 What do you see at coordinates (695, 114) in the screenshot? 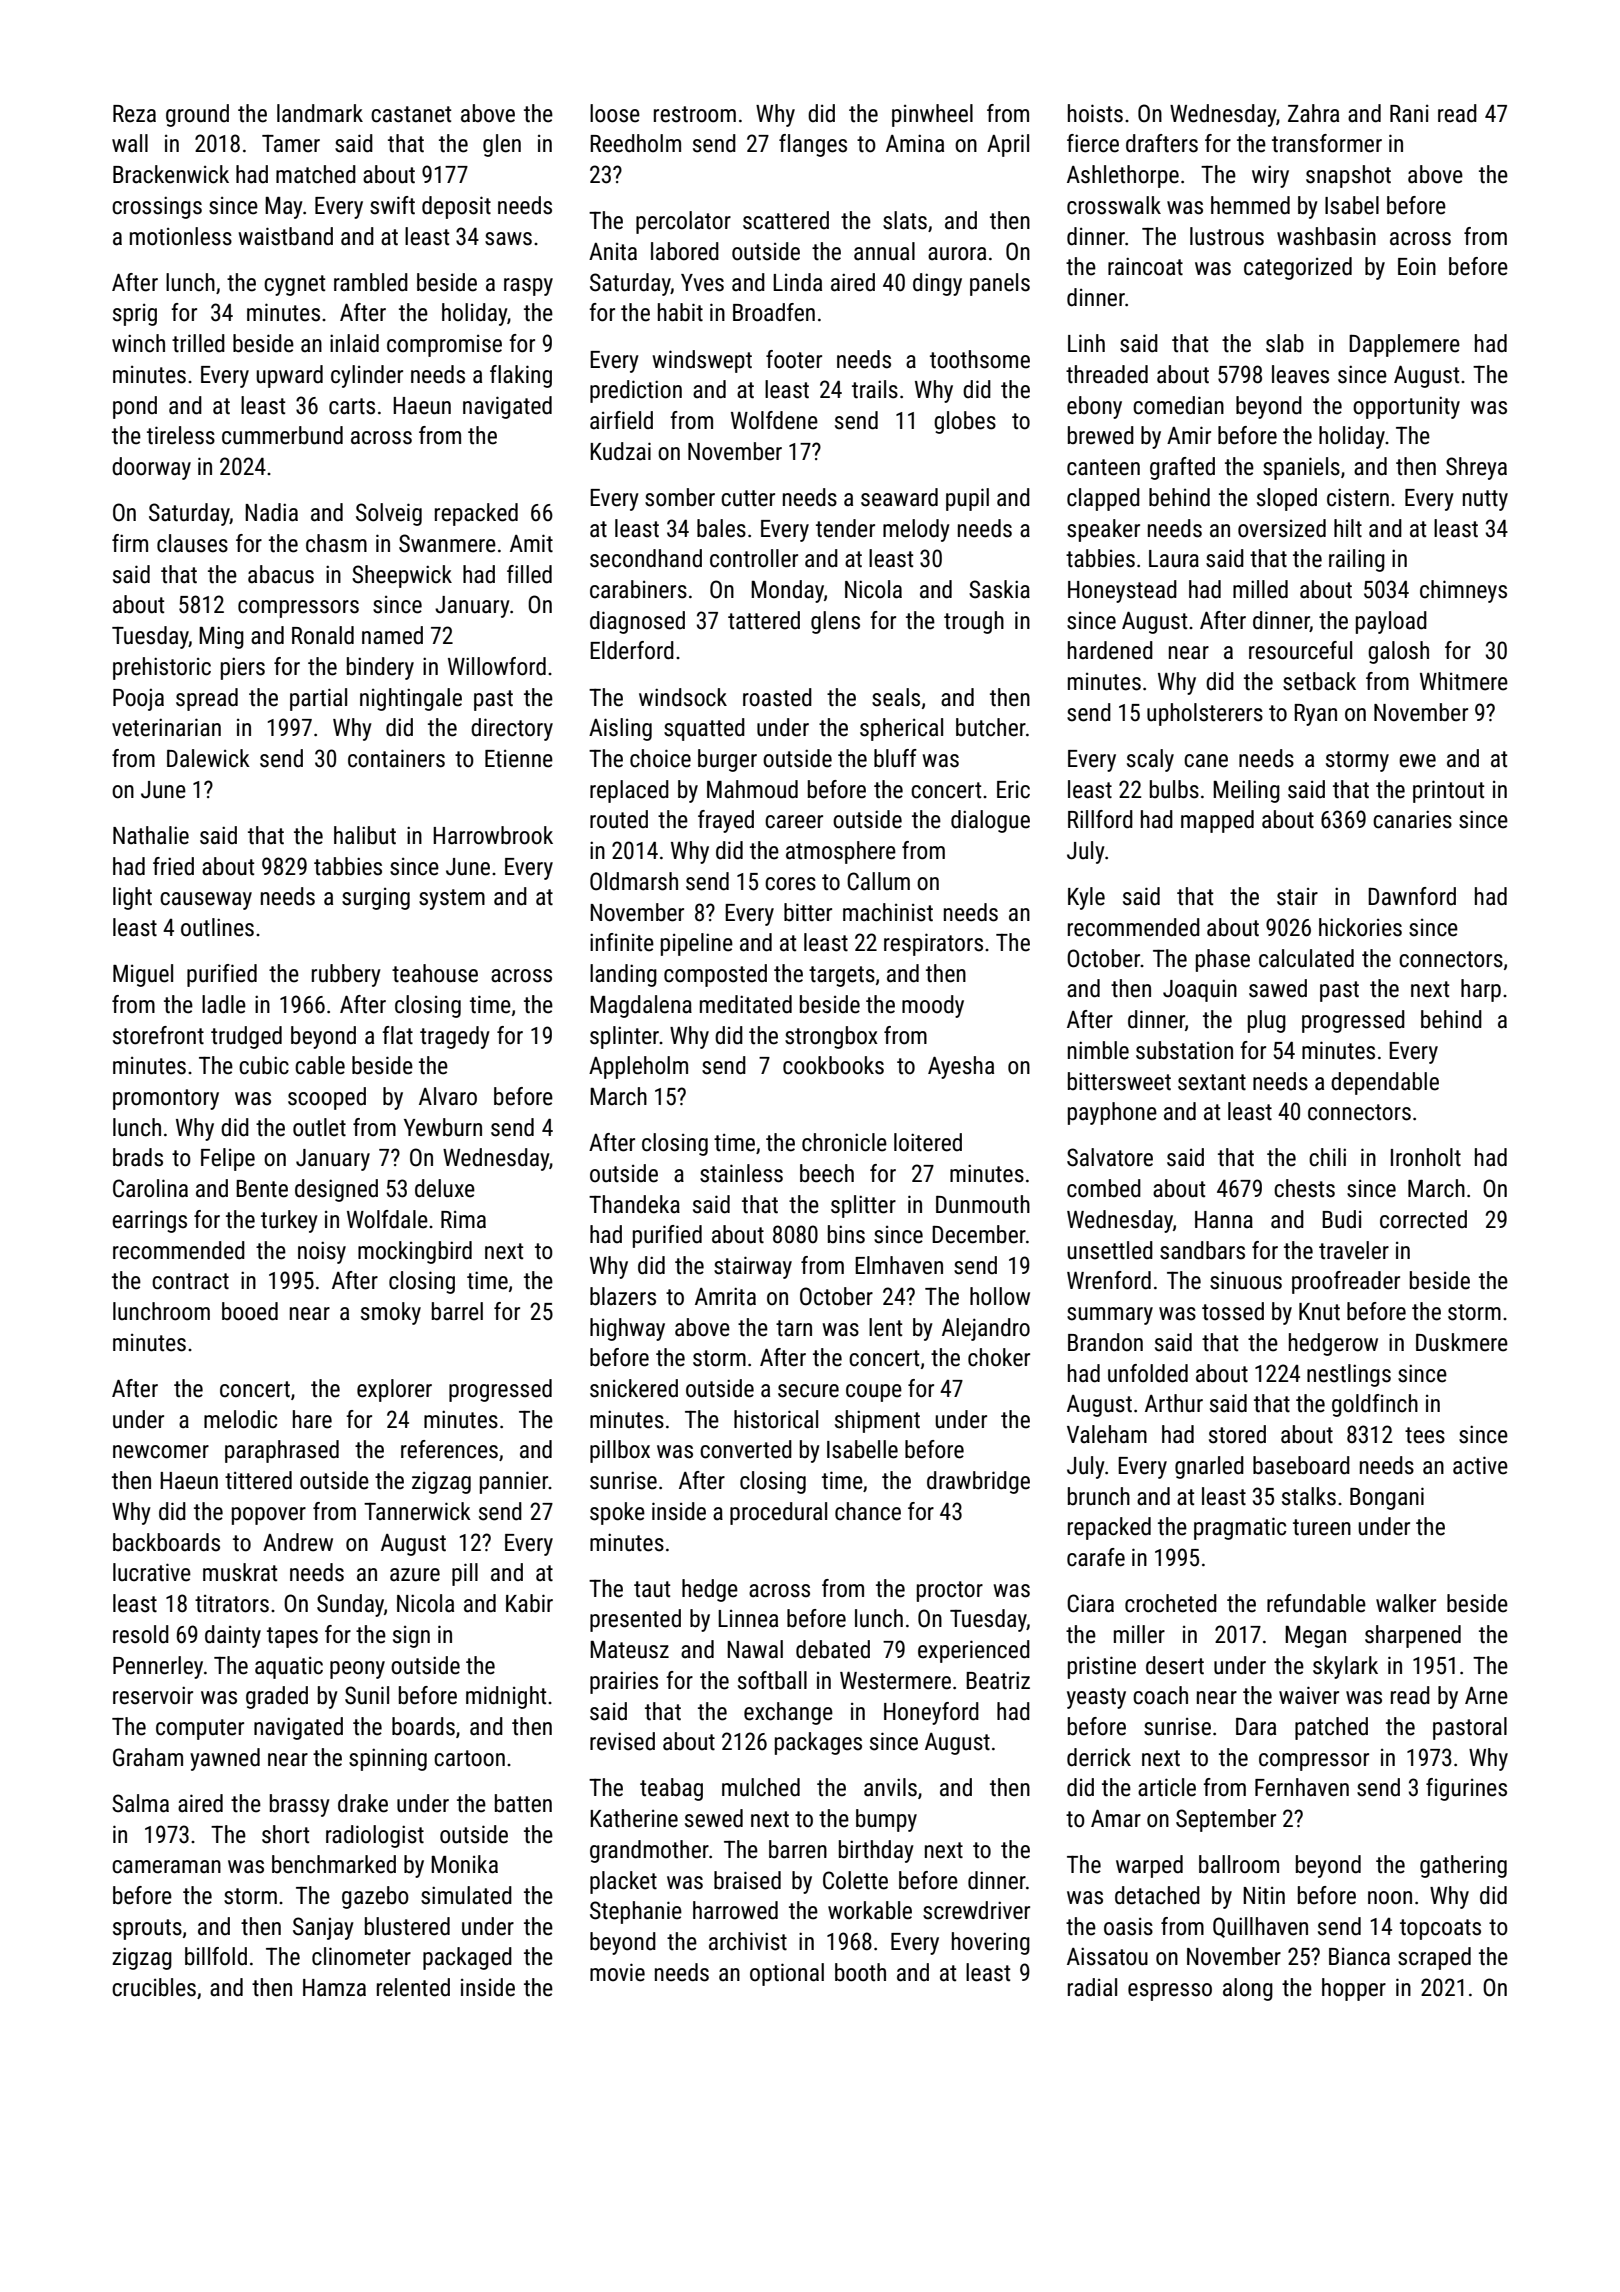
I see `restroom` at bounding box center [695, 114].
